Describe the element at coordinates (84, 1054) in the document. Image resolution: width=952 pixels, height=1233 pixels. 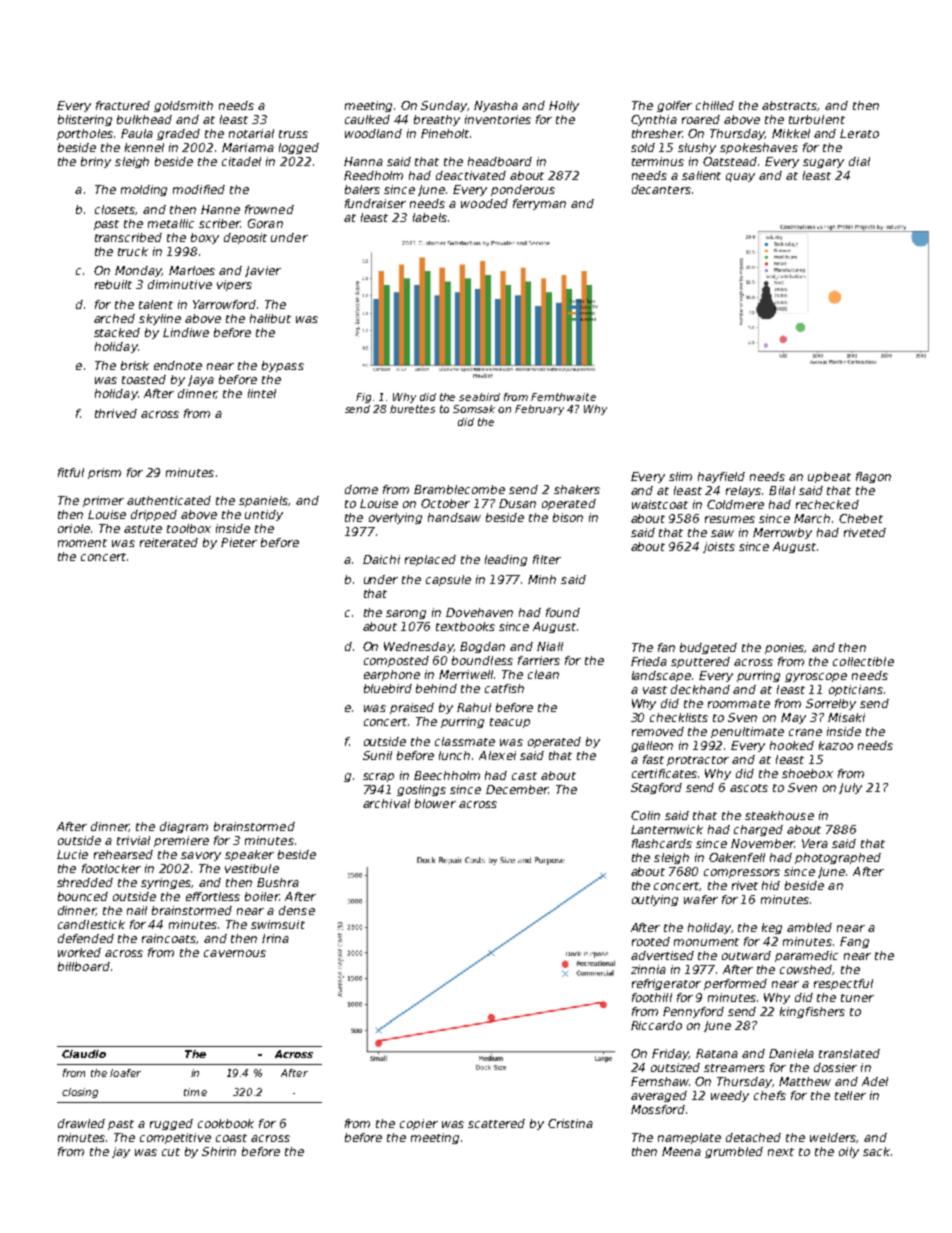
I see `Claudio` at that location.
